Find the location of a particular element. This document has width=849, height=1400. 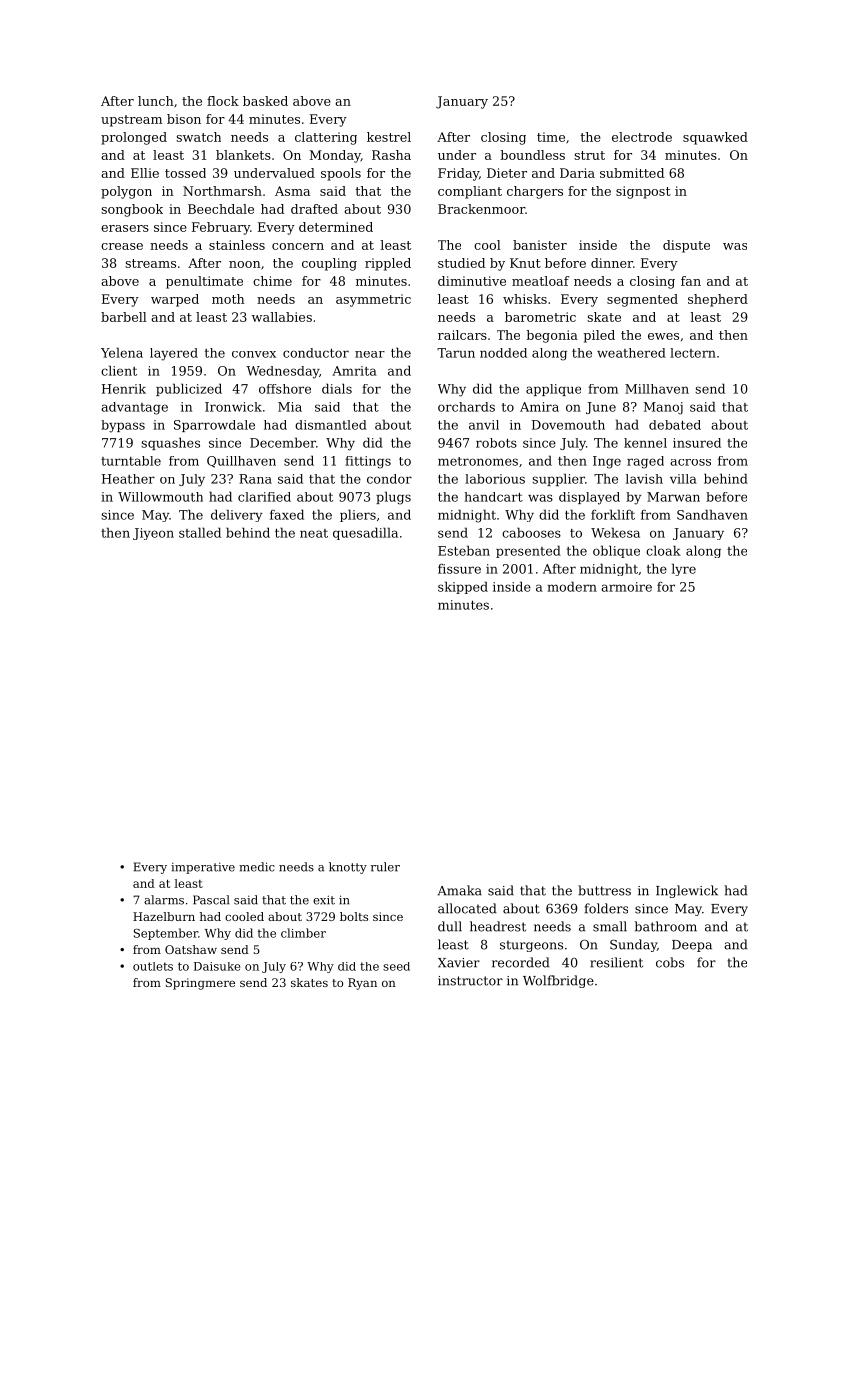

squawked is located at coordinates (715, 138).
